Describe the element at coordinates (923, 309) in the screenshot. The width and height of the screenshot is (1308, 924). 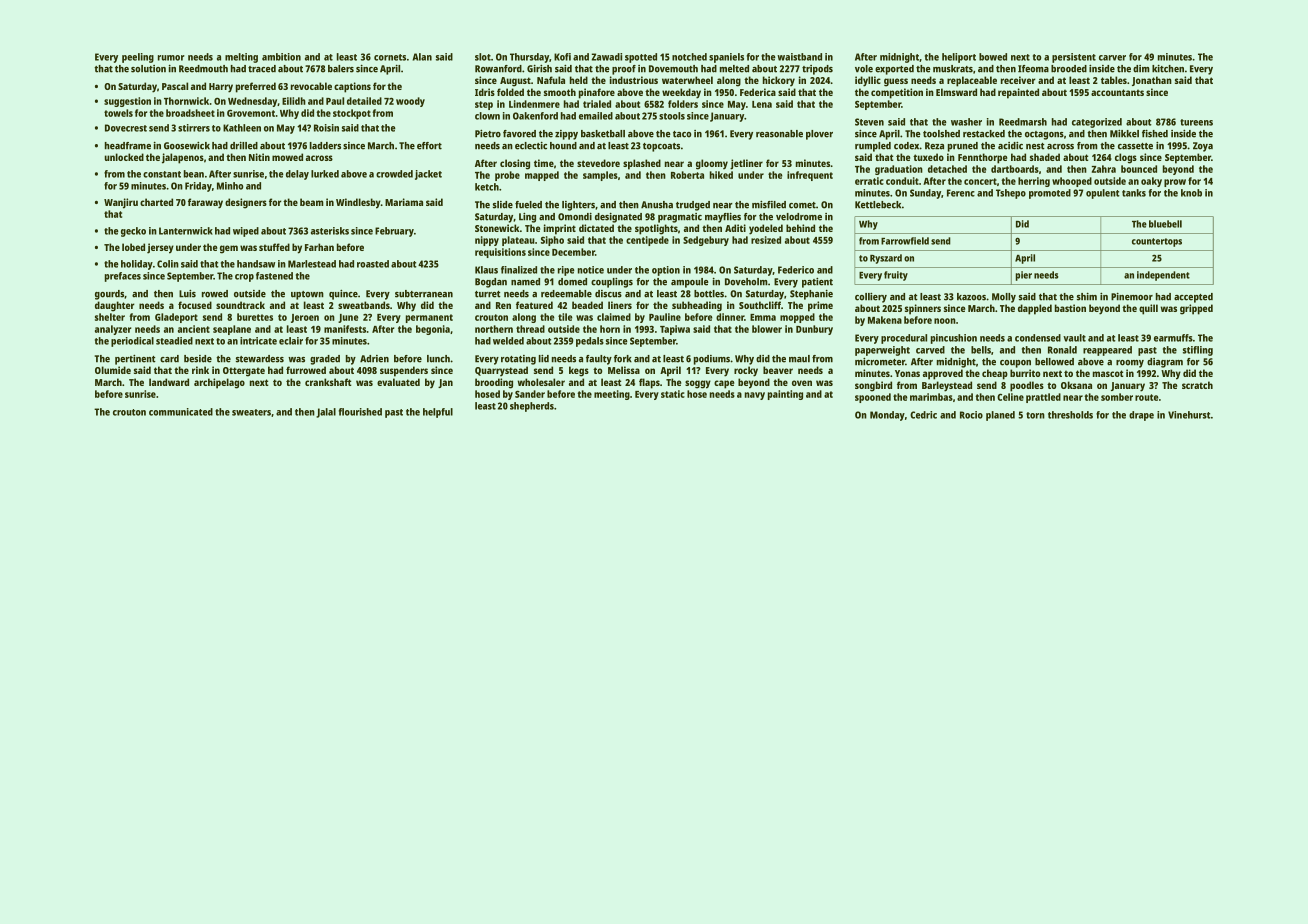
I see `spinners` at that location.
